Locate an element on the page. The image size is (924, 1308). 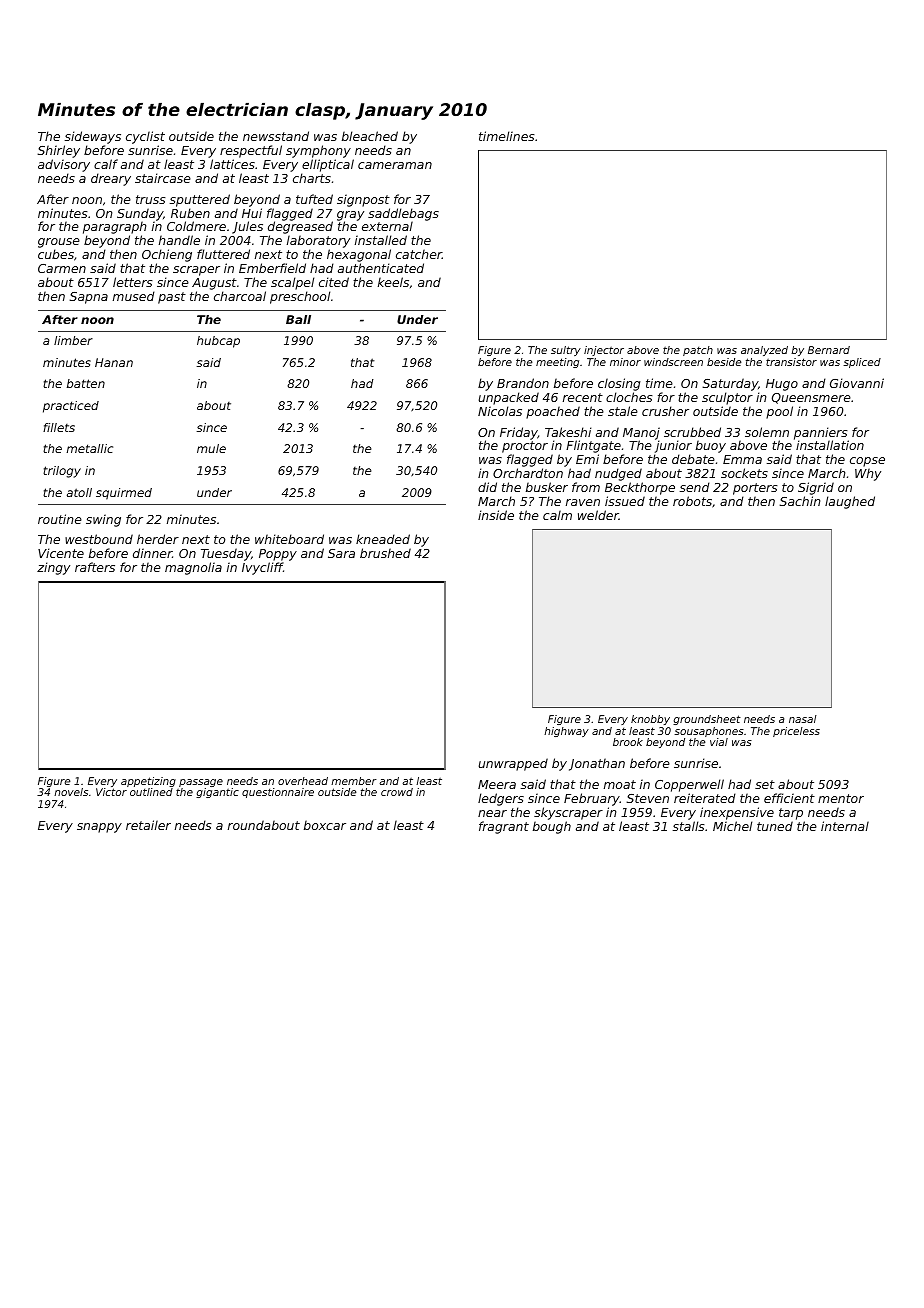
Giovanni is located at coordinates (857, 383).
